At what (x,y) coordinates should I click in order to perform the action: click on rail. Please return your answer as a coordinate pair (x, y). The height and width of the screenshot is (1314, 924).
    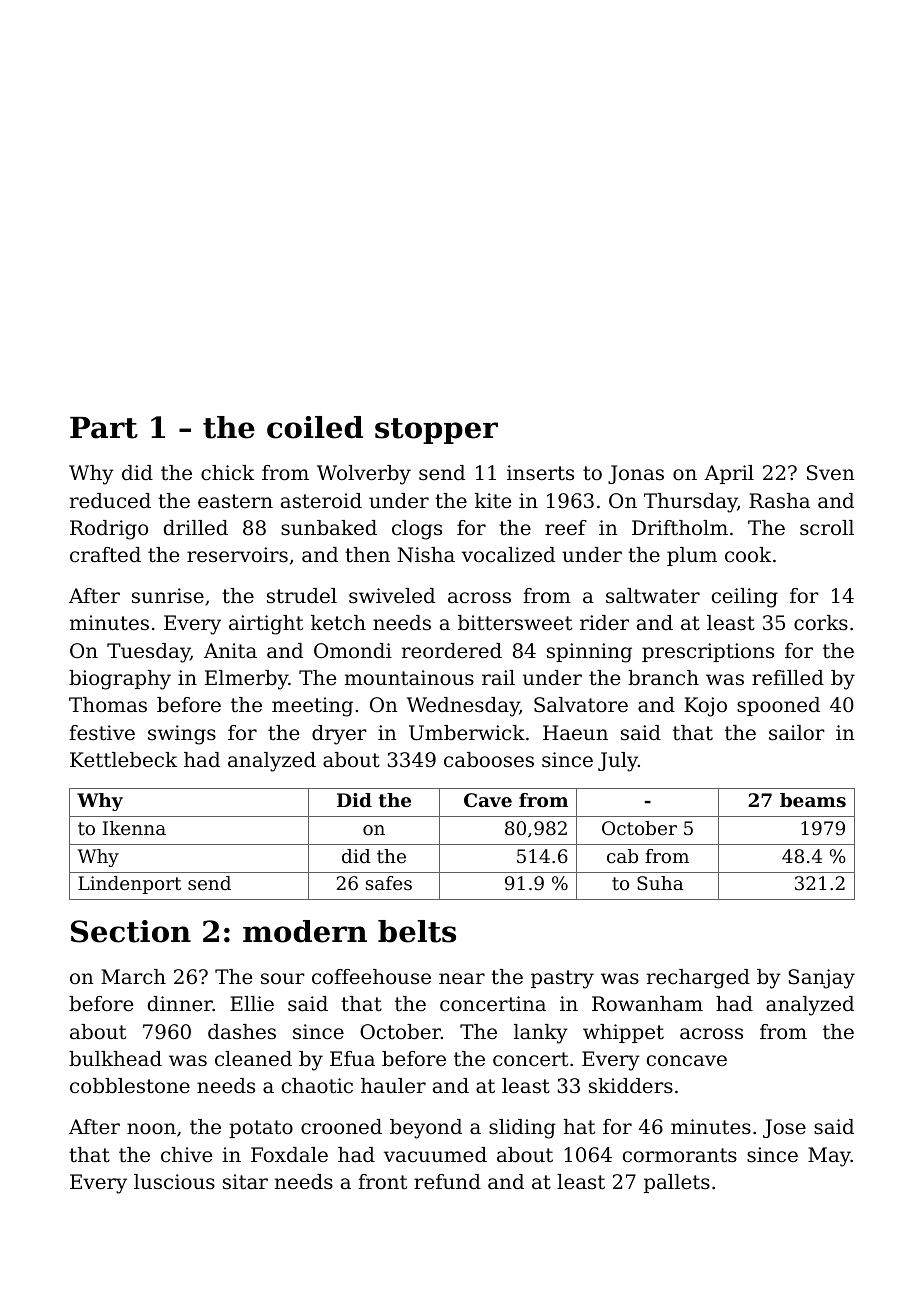
    Looking at the image, I should click on (498, 678).
